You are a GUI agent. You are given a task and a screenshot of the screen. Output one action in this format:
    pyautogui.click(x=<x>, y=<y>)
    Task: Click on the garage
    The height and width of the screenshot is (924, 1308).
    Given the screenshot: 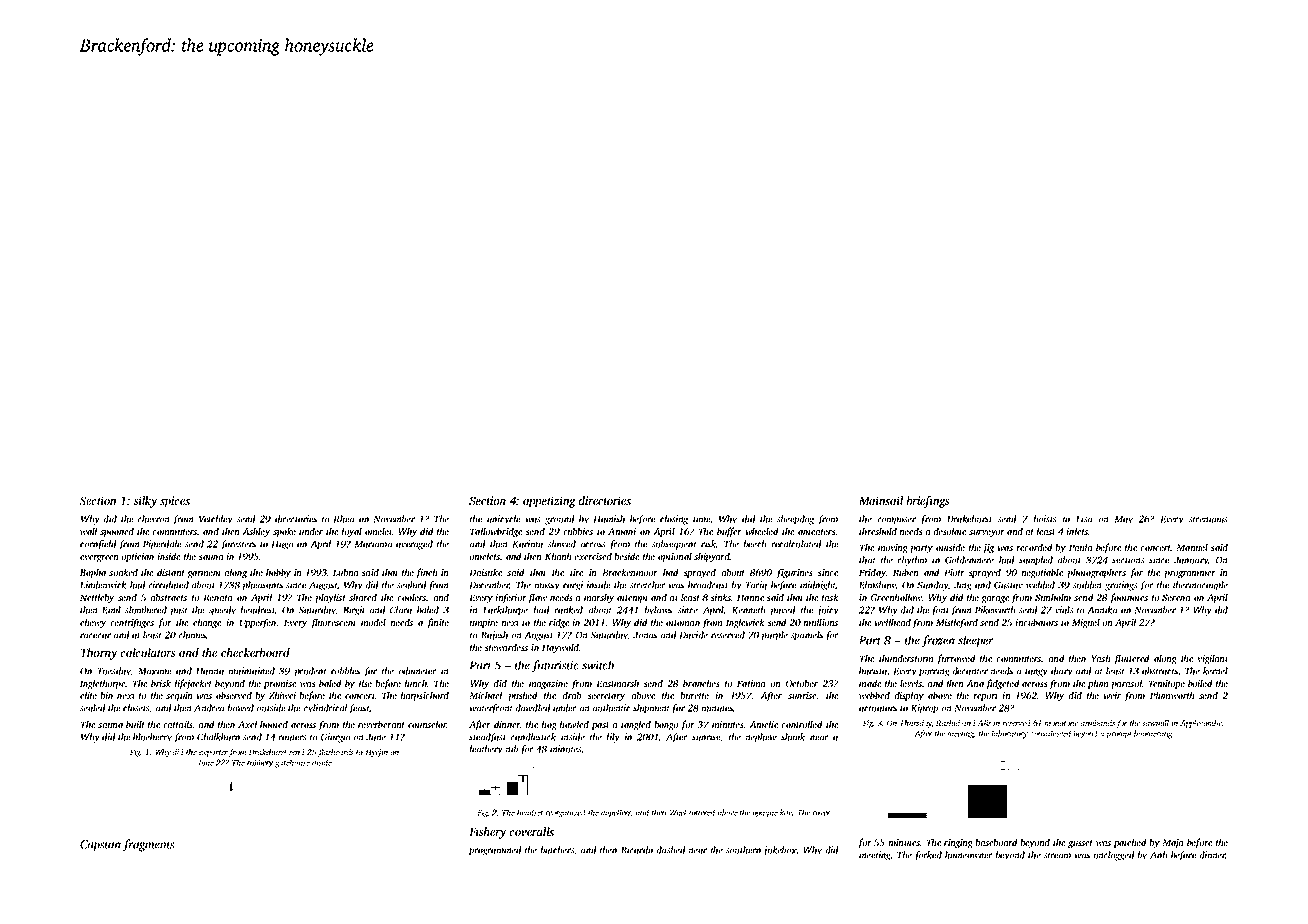 What is the action you would take?
    pyautogui.click(x=995, y=599)
